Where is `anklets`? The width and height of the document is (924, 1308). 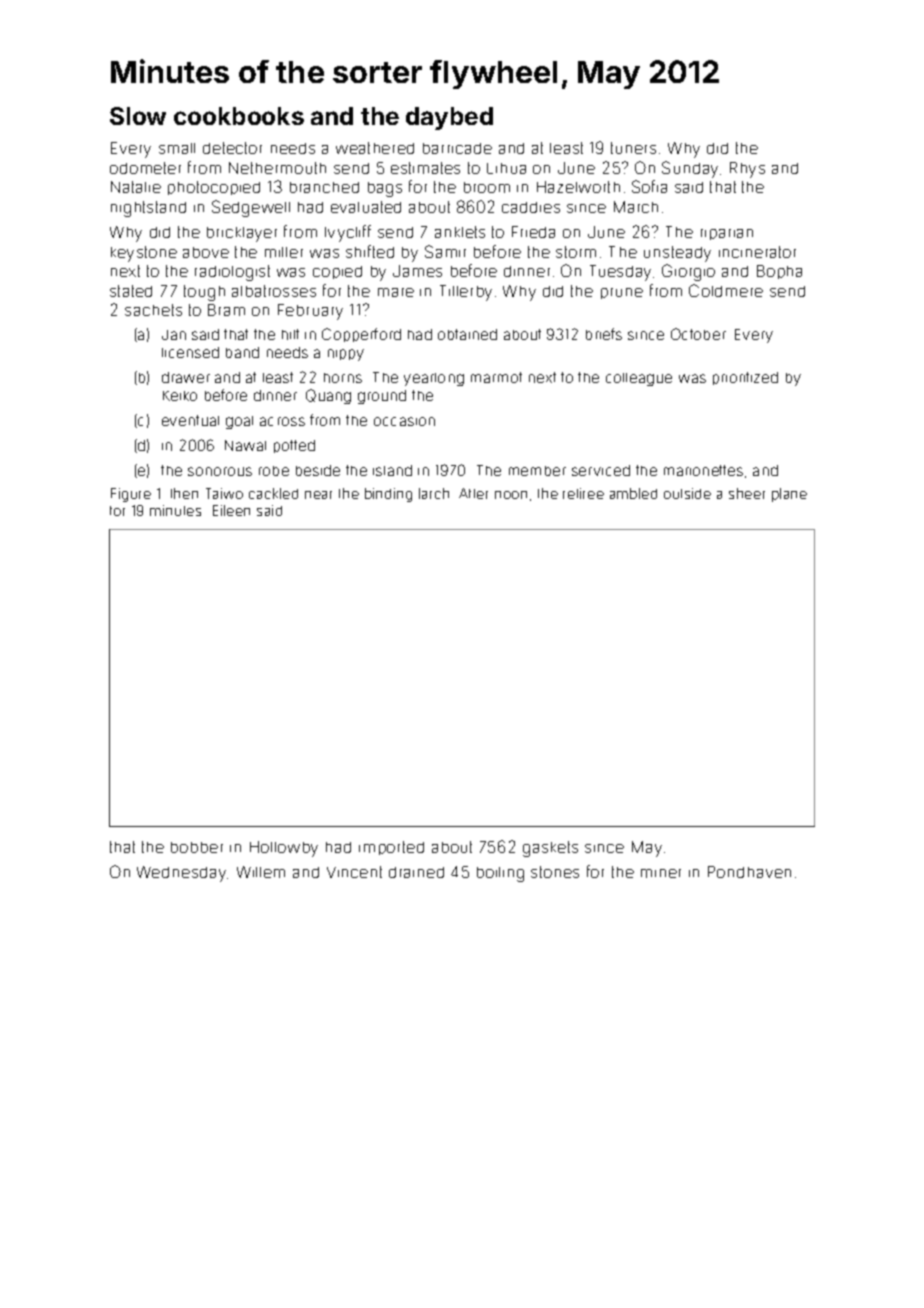
anklets is located at coordinates (460, 232).
